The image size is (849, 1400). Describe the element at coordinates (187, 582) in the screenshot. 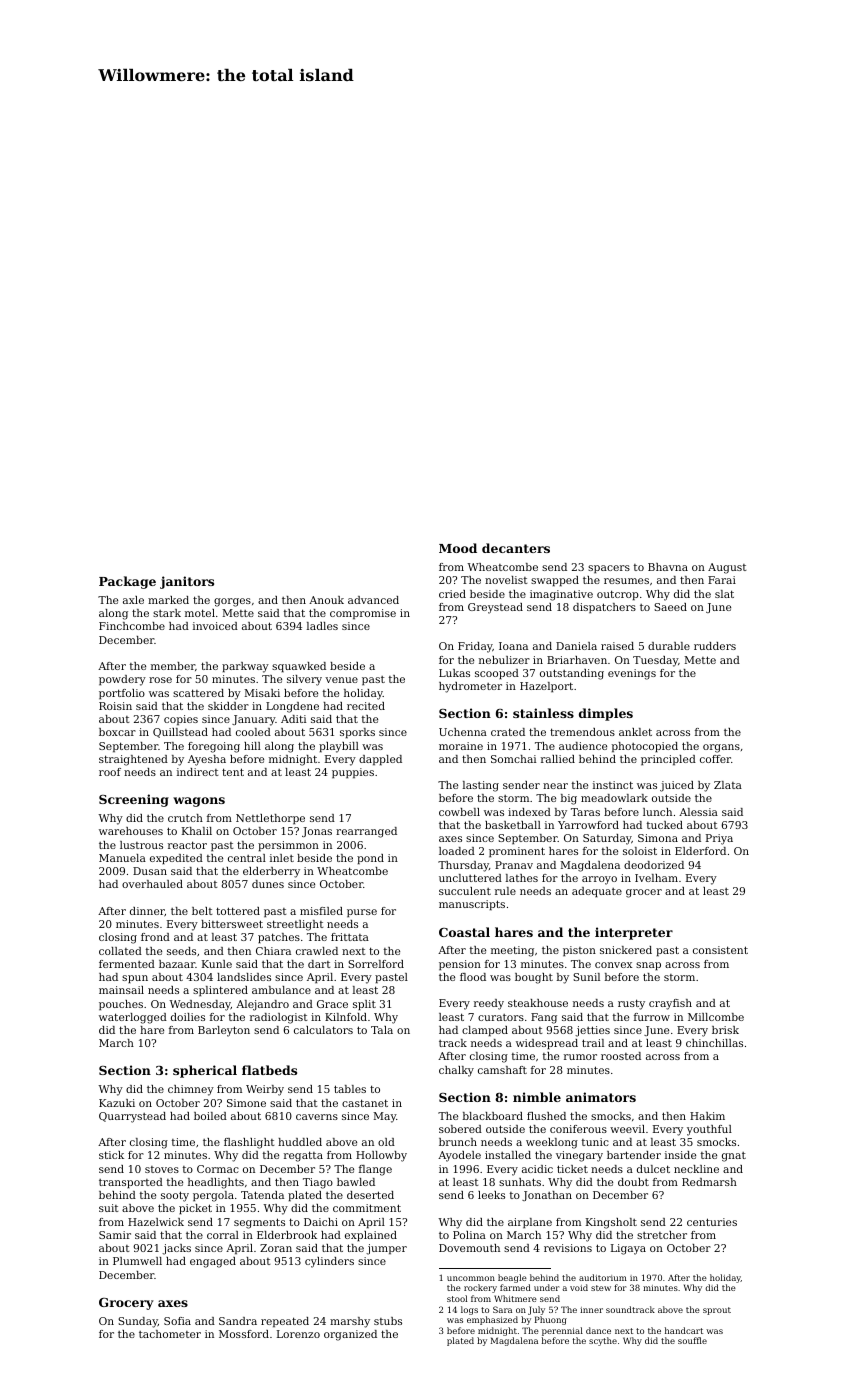

I see `janitors` at that location.
